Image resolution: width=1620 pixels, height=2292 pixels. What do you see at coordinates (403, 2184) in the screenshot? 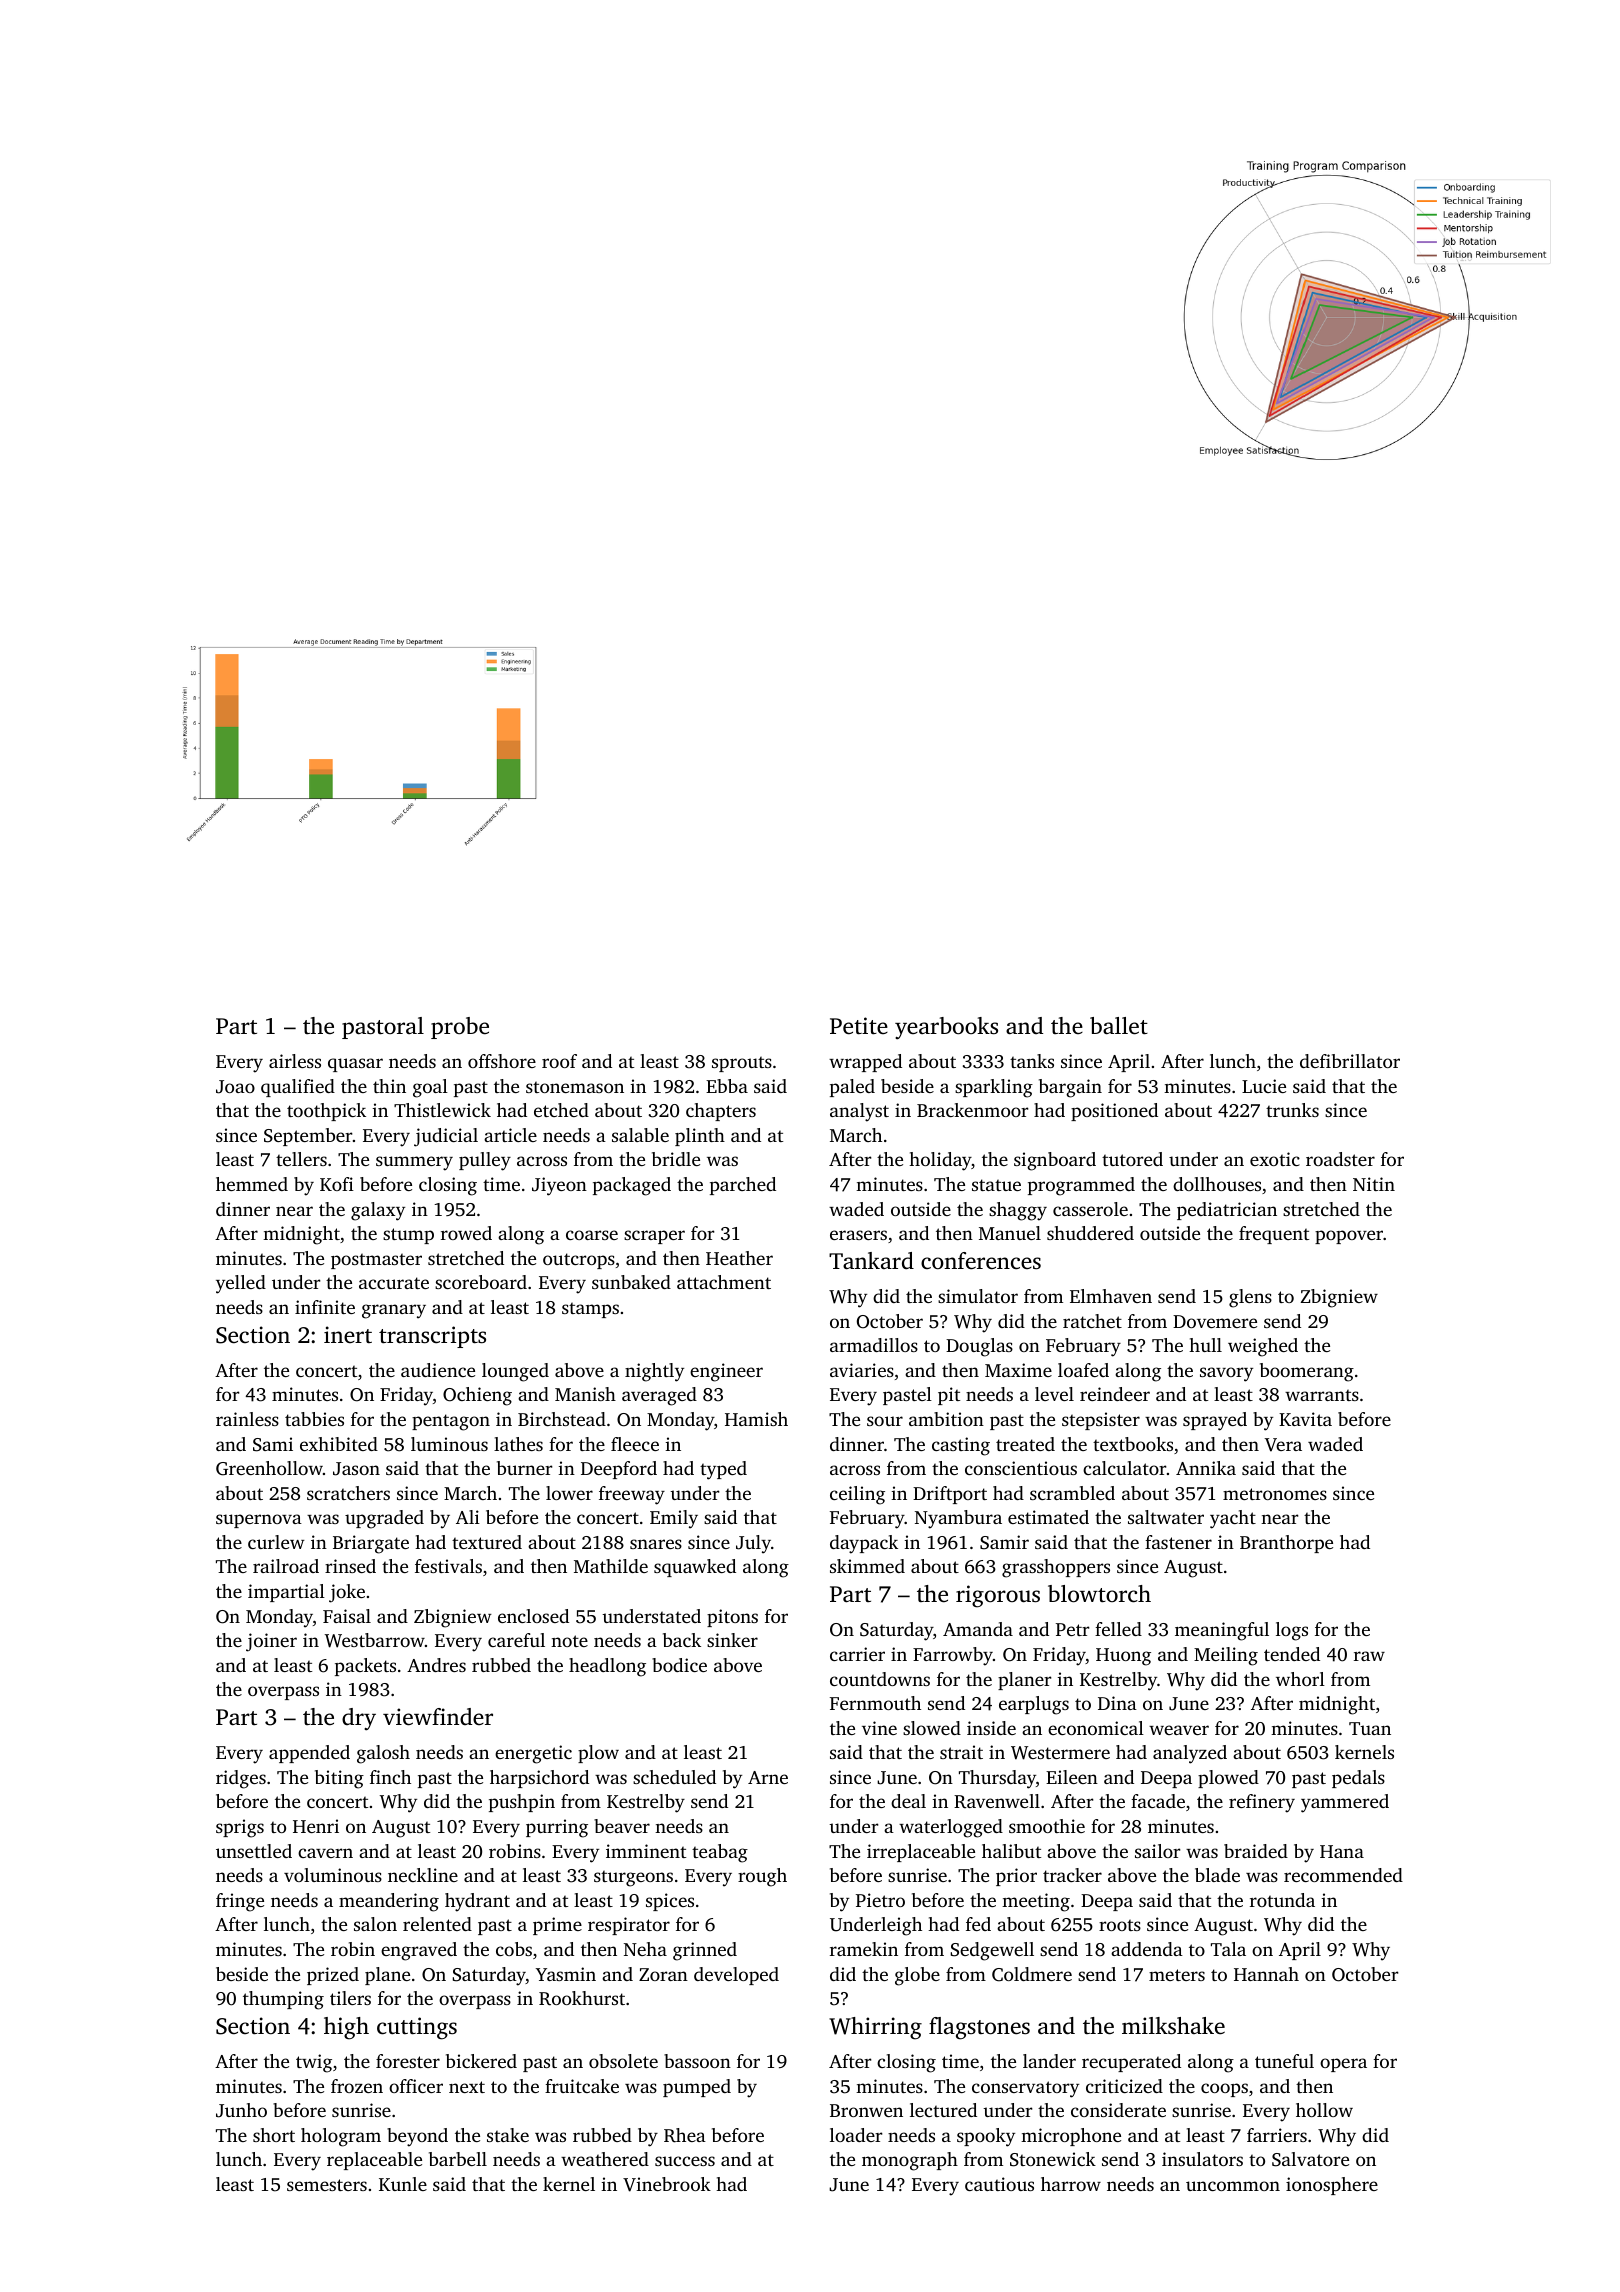
I see `Kunle` at bounding box center [403, 2184].
